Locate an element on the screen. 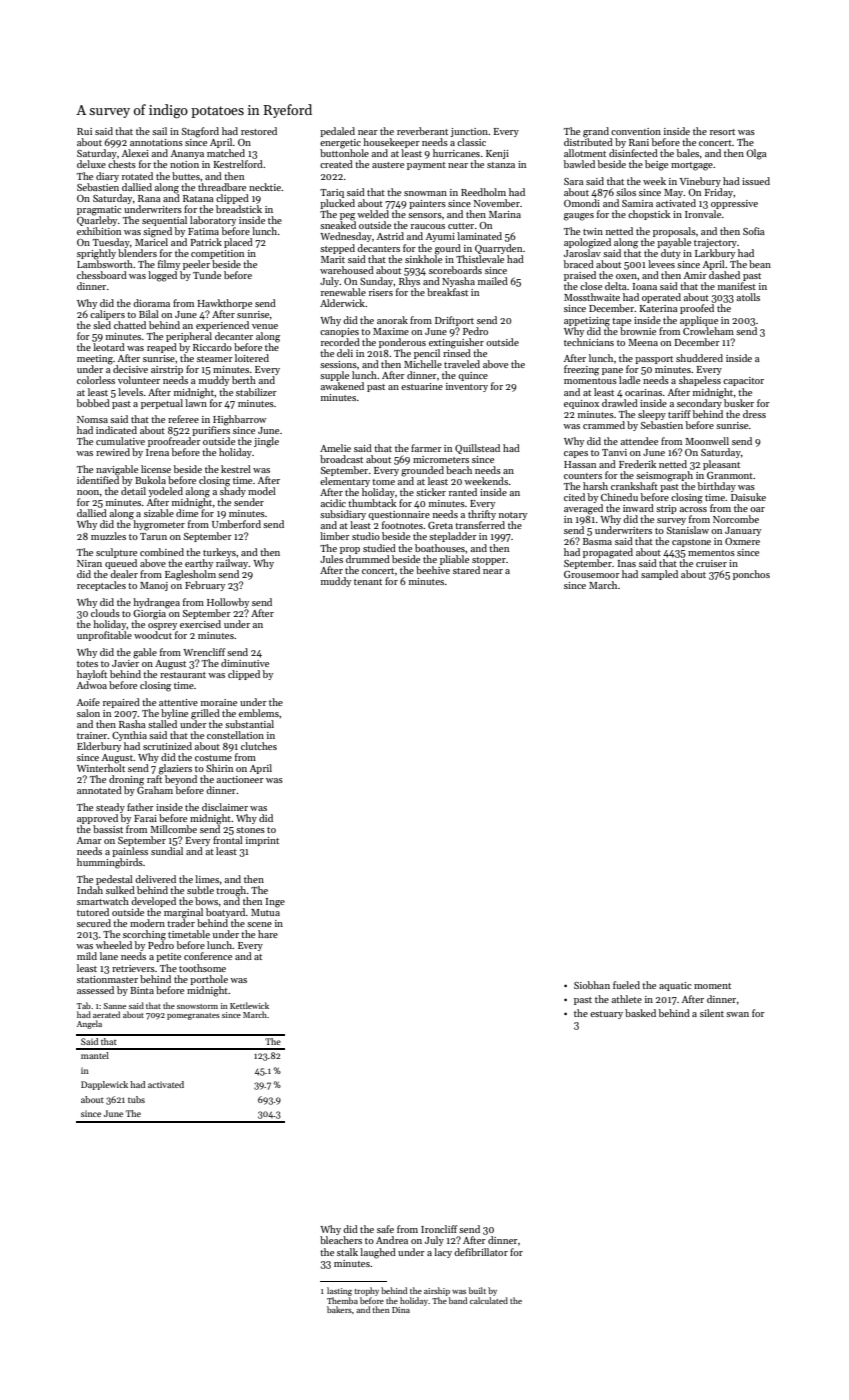 This screenshot has height=1400, width=849. annotations is located at coordinates (156, 142).
